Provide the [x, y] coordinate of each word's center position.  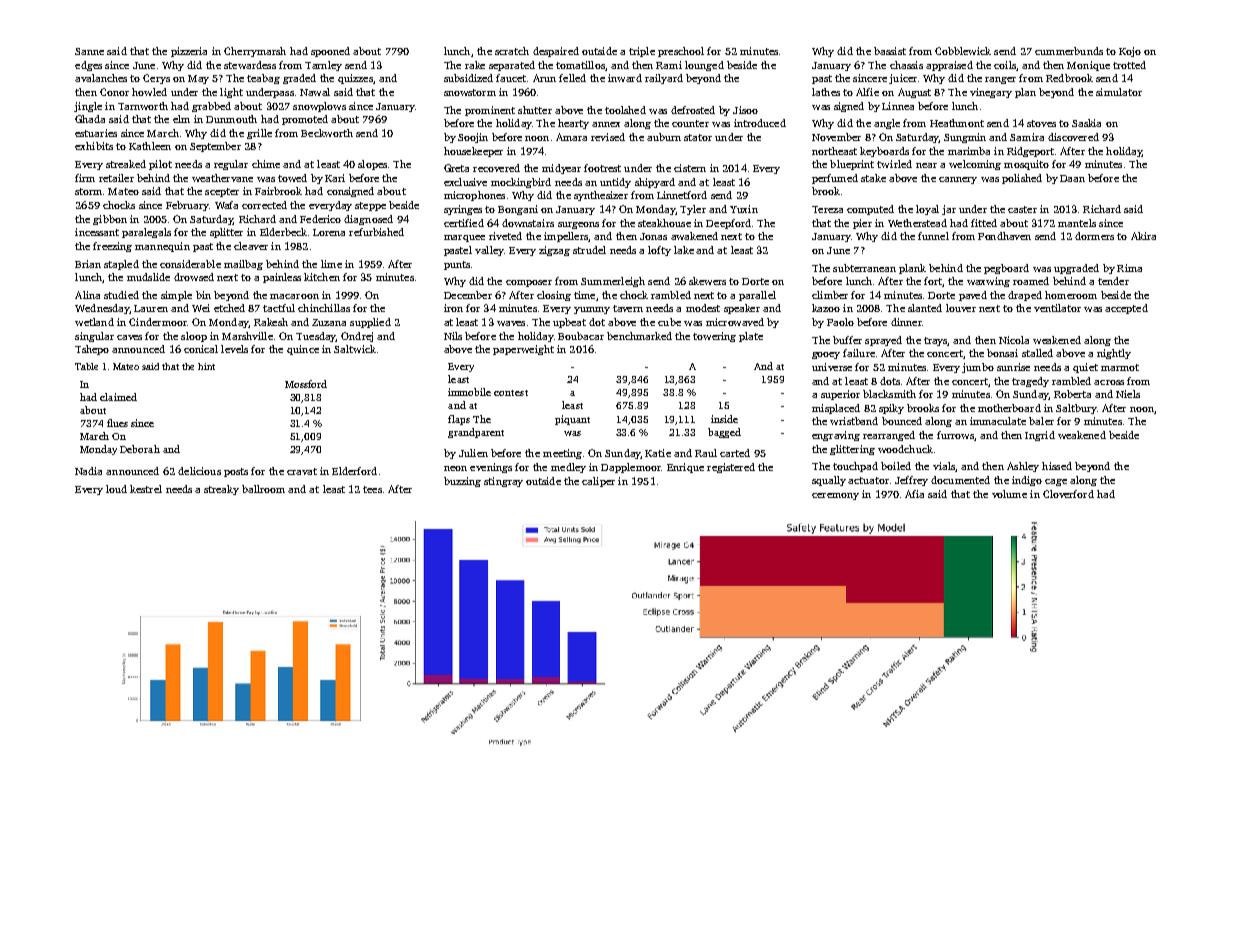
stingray [503, 482]
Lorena [329, 232]
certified [464, 223]
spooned [330, 52]
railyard [664, 79]
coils [1005, 65]
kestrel [146, 489]
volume [1009, 494]
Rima [1129, 268]
